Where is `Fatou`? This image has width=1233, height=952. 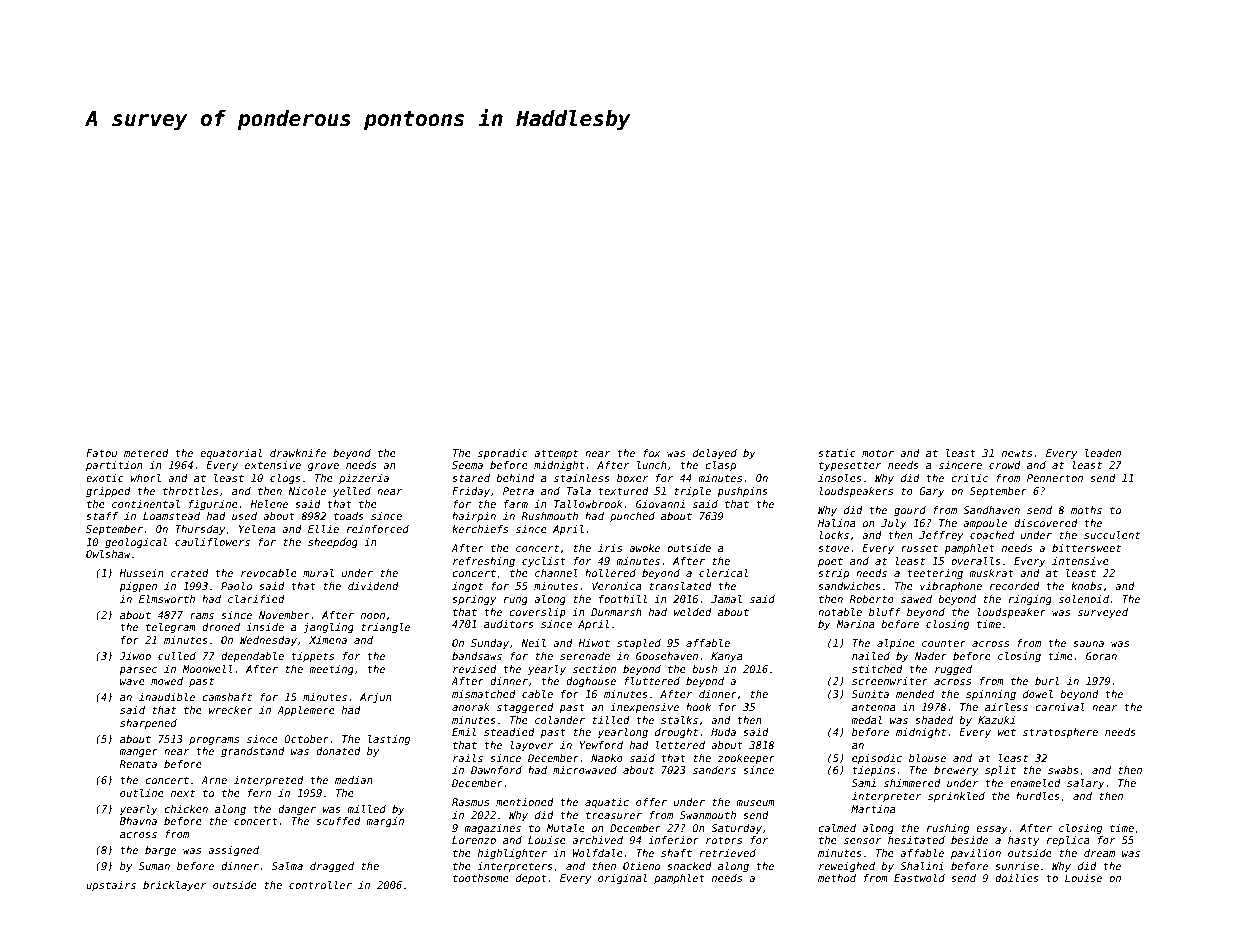
Fatou is located at coordinates (101, 453).
